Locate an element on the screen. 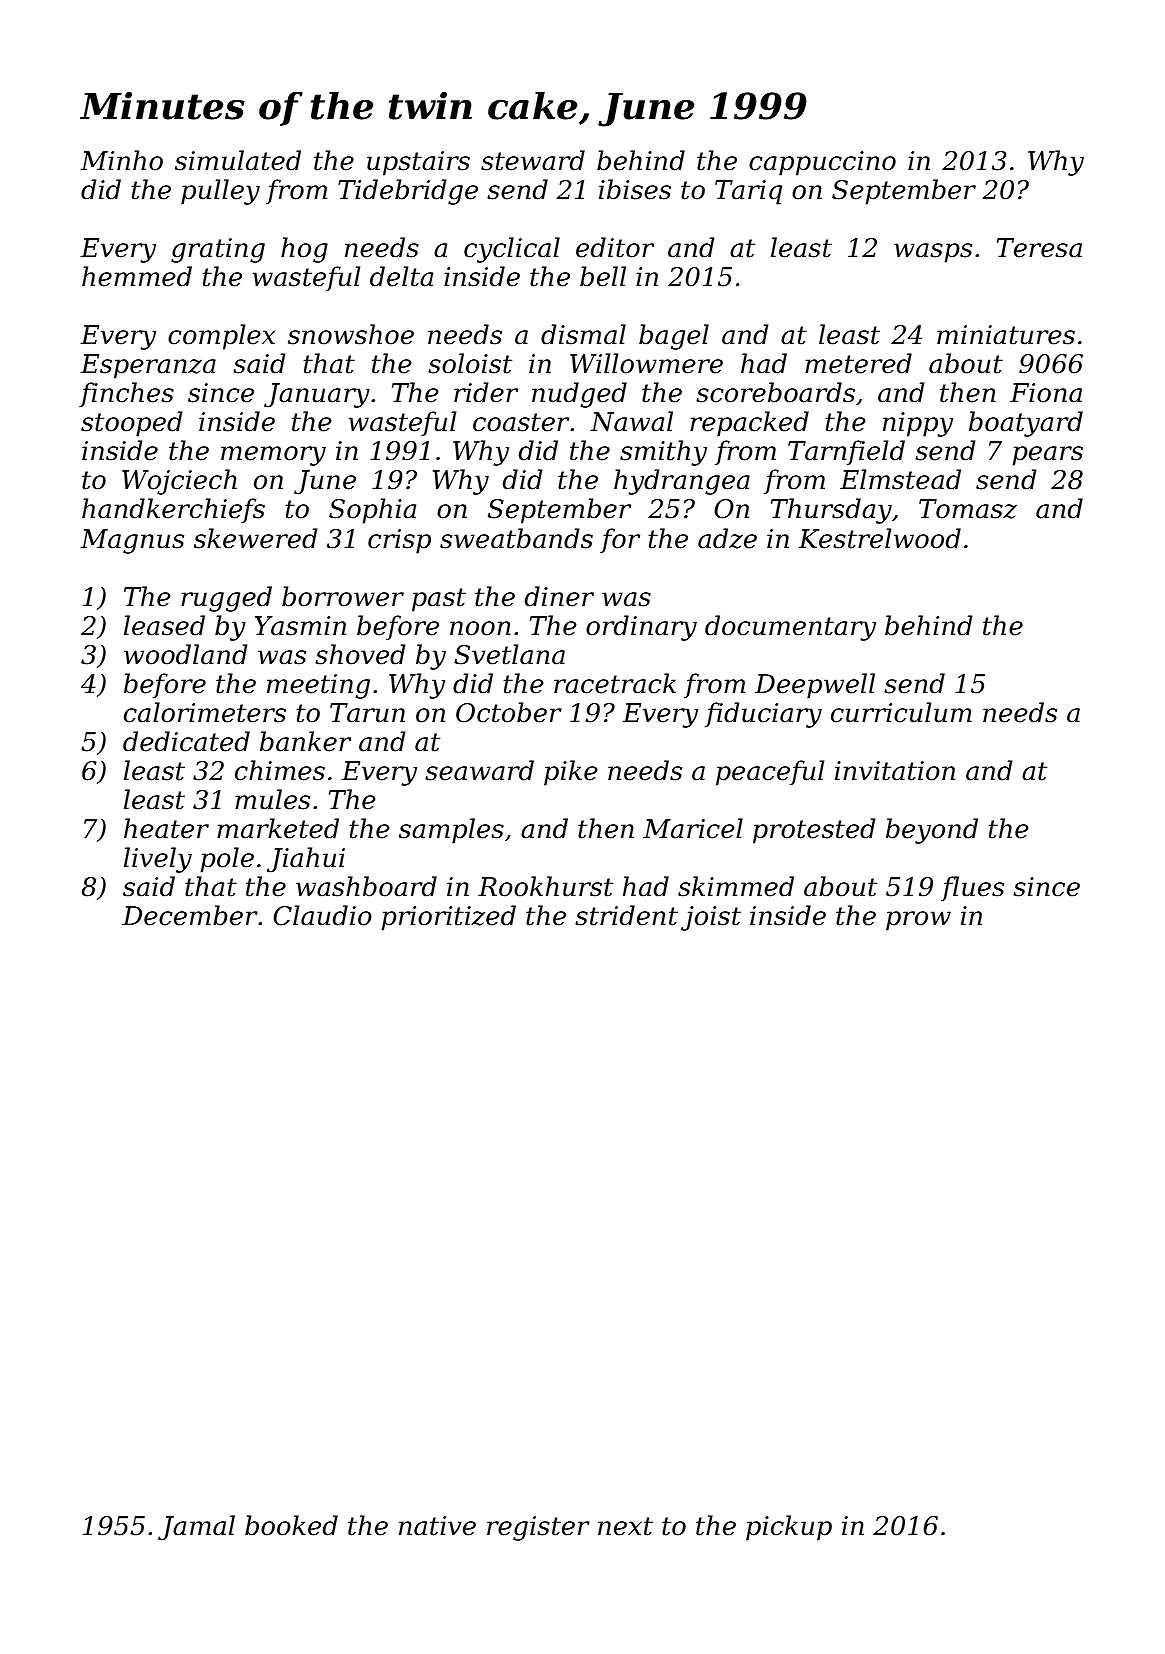 The height and width of the screenshot is (1654, 1165). steward is located at coordinates (533, 160).
